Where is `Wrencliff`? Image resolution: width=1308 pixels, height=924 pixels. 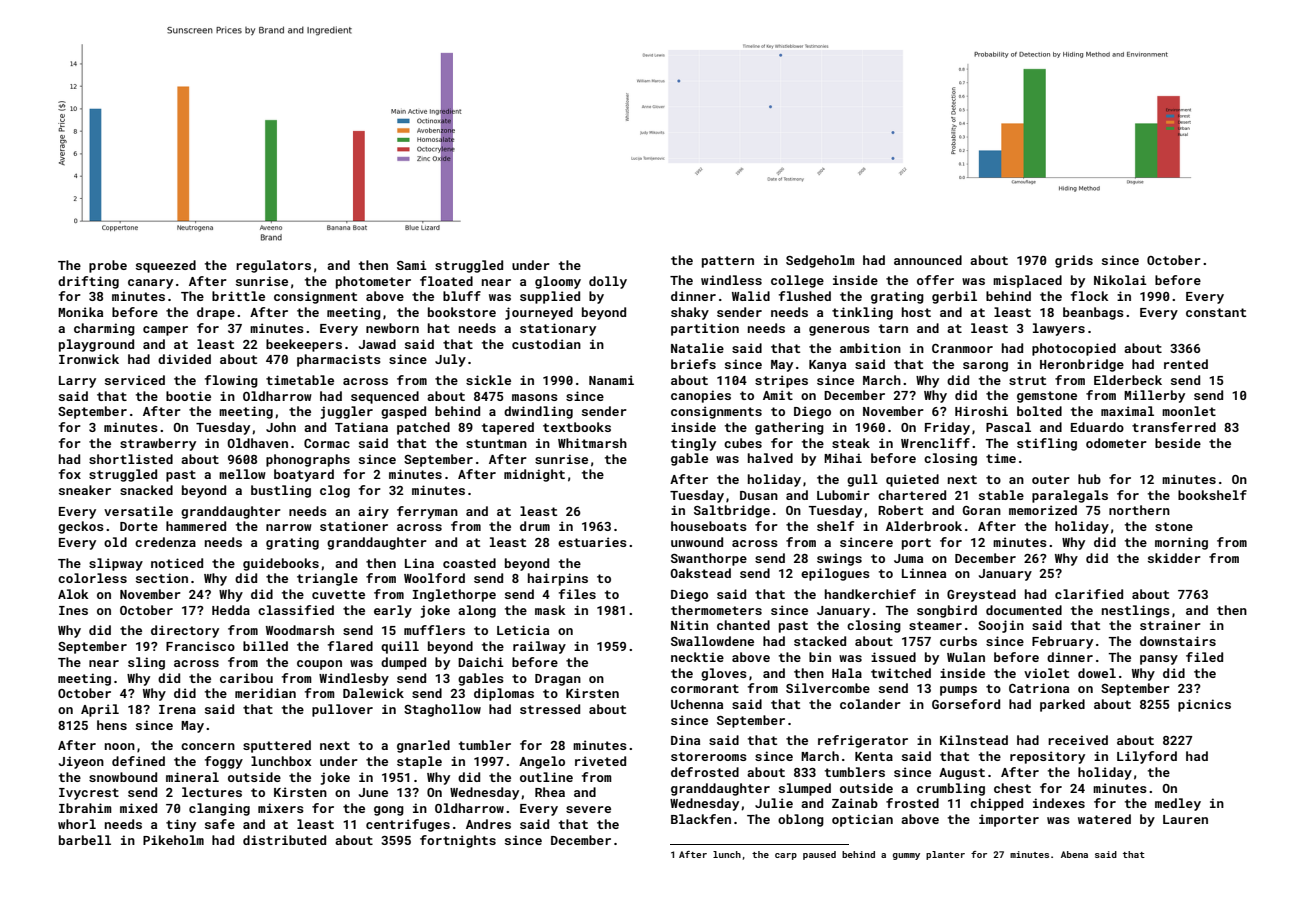 Wrencliff is located at coordinates (935, 443).
